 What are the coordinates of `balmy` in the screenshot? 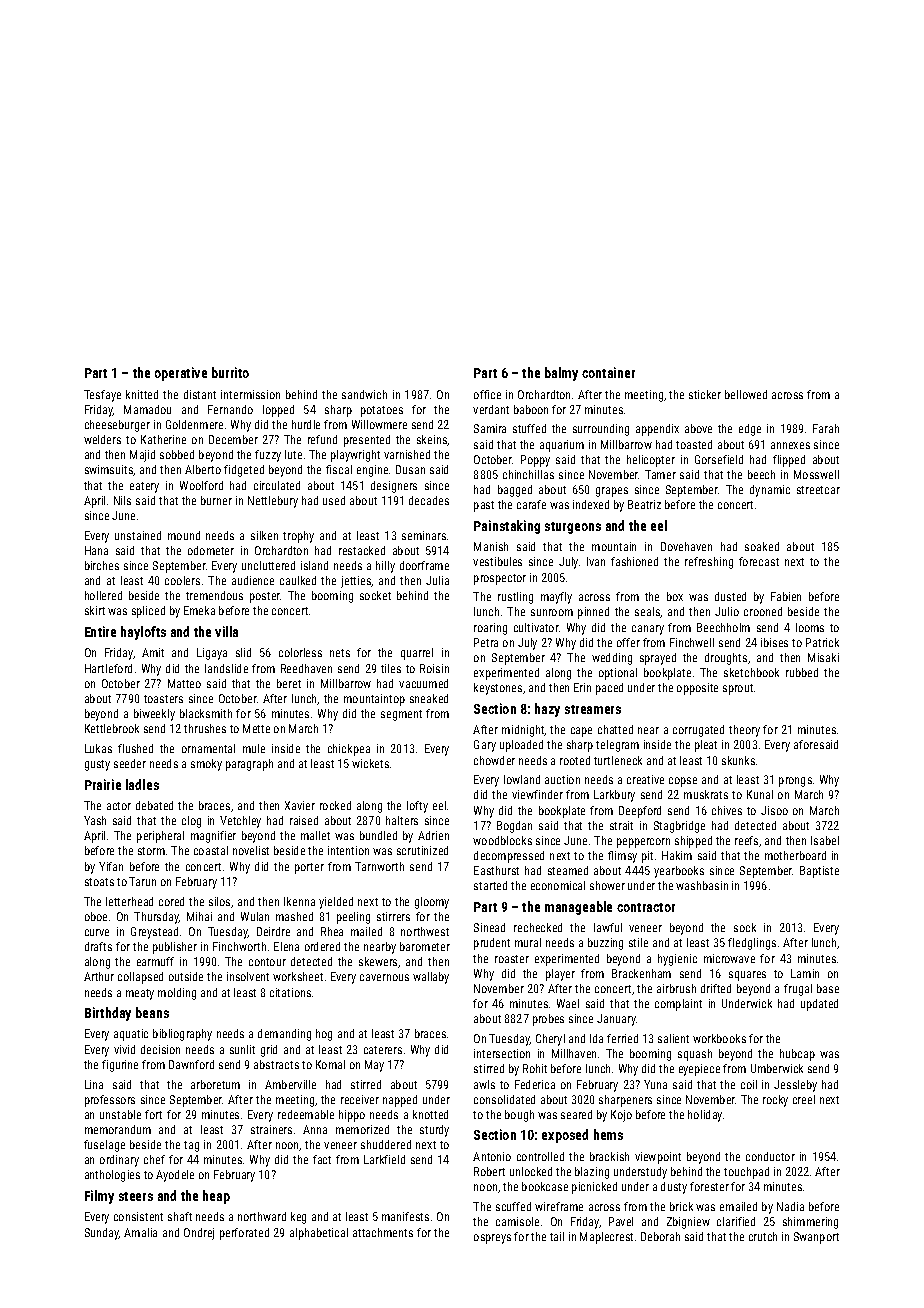 It's located at (561, 374).
